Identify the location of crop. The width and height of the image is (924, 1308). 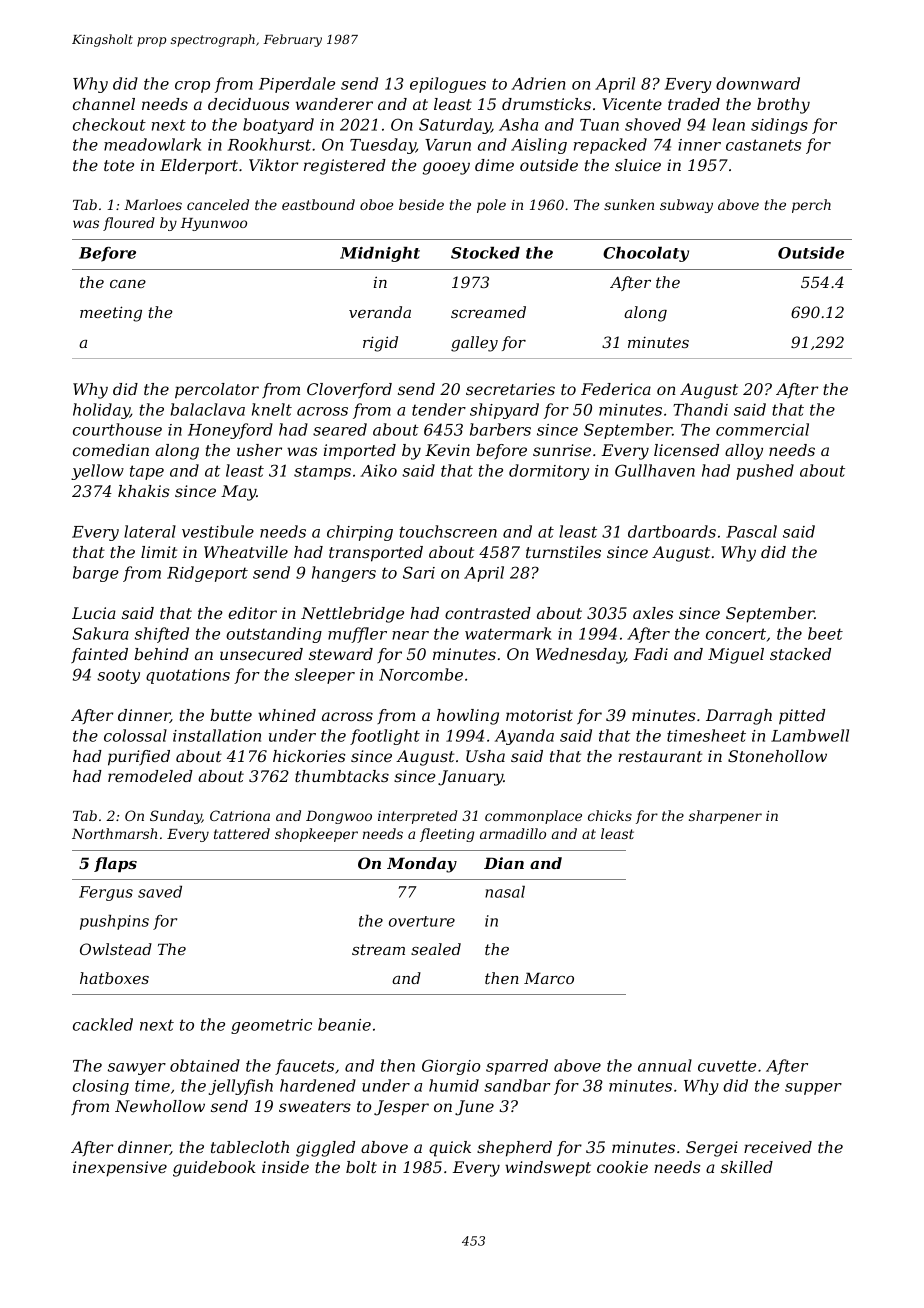
(192, 87).
